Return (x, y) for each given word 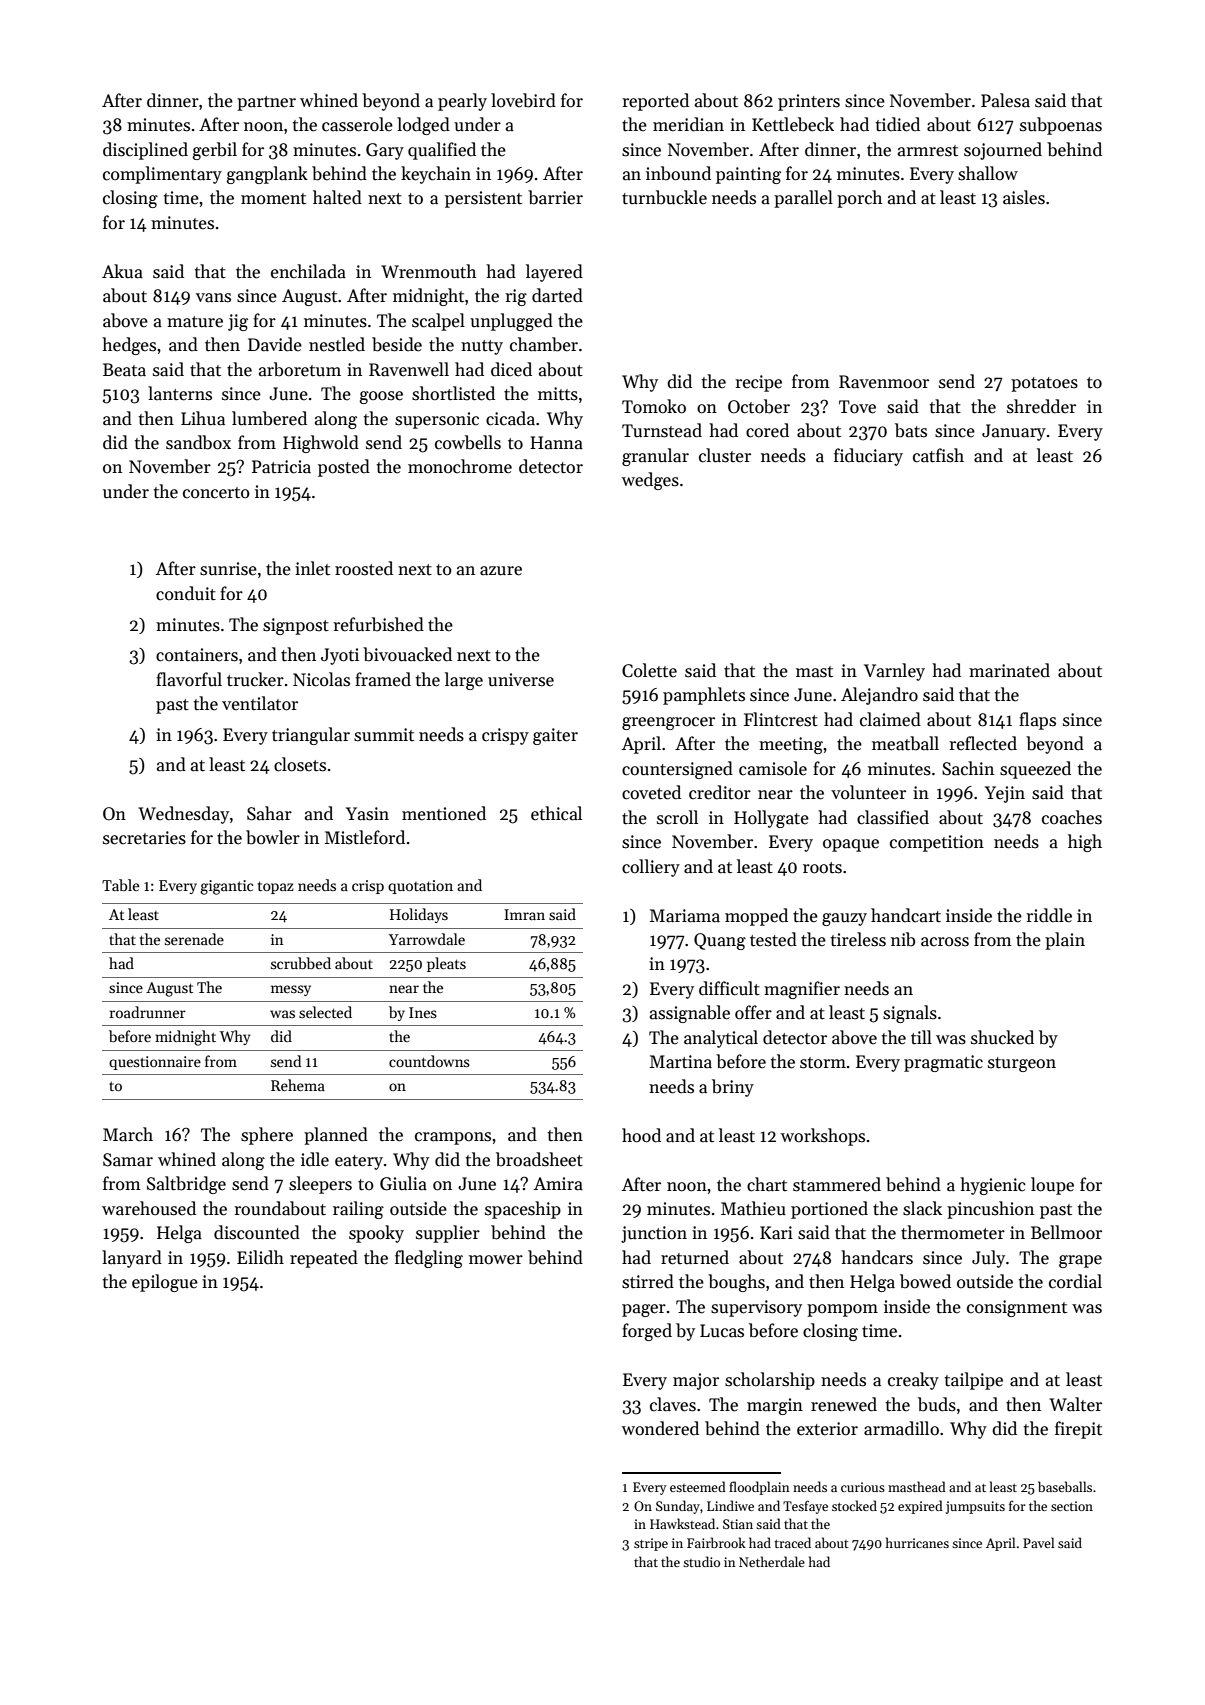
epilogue (165, 1283)
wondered (660, 1428)
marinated (1009, 670)
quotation (420, 887)
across (945, 942)
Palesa (1005, 100)
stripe (651, 1544)
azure (501, 571)
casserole (357, 124)
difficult (729, 988)
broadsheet (539, 1159)
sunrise (228, 569)
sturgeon (1022, 1064)
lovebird (523, 100)
